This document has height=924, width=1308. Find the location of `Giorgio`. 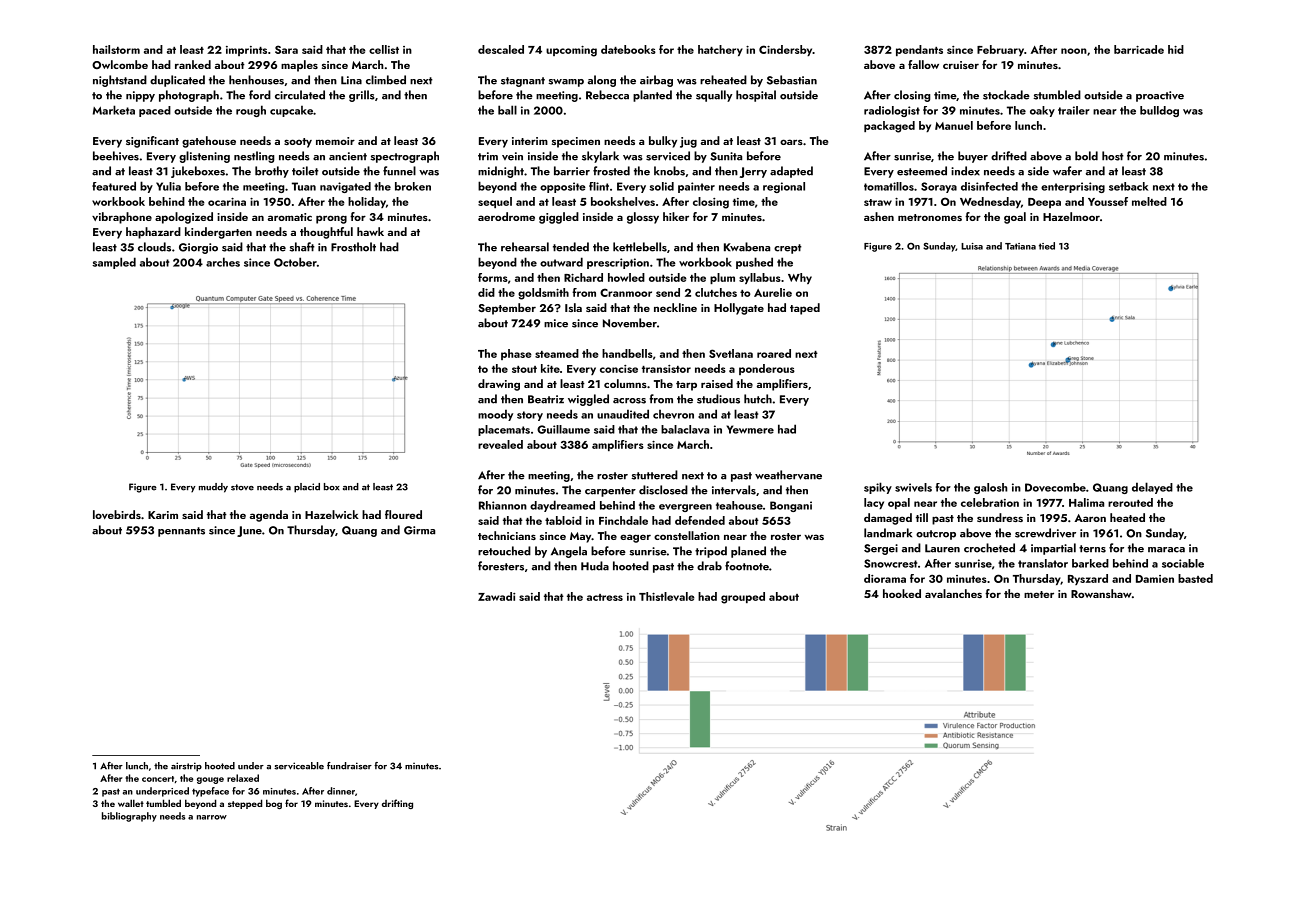

Giorgio is located at coordinates (198, 248).
